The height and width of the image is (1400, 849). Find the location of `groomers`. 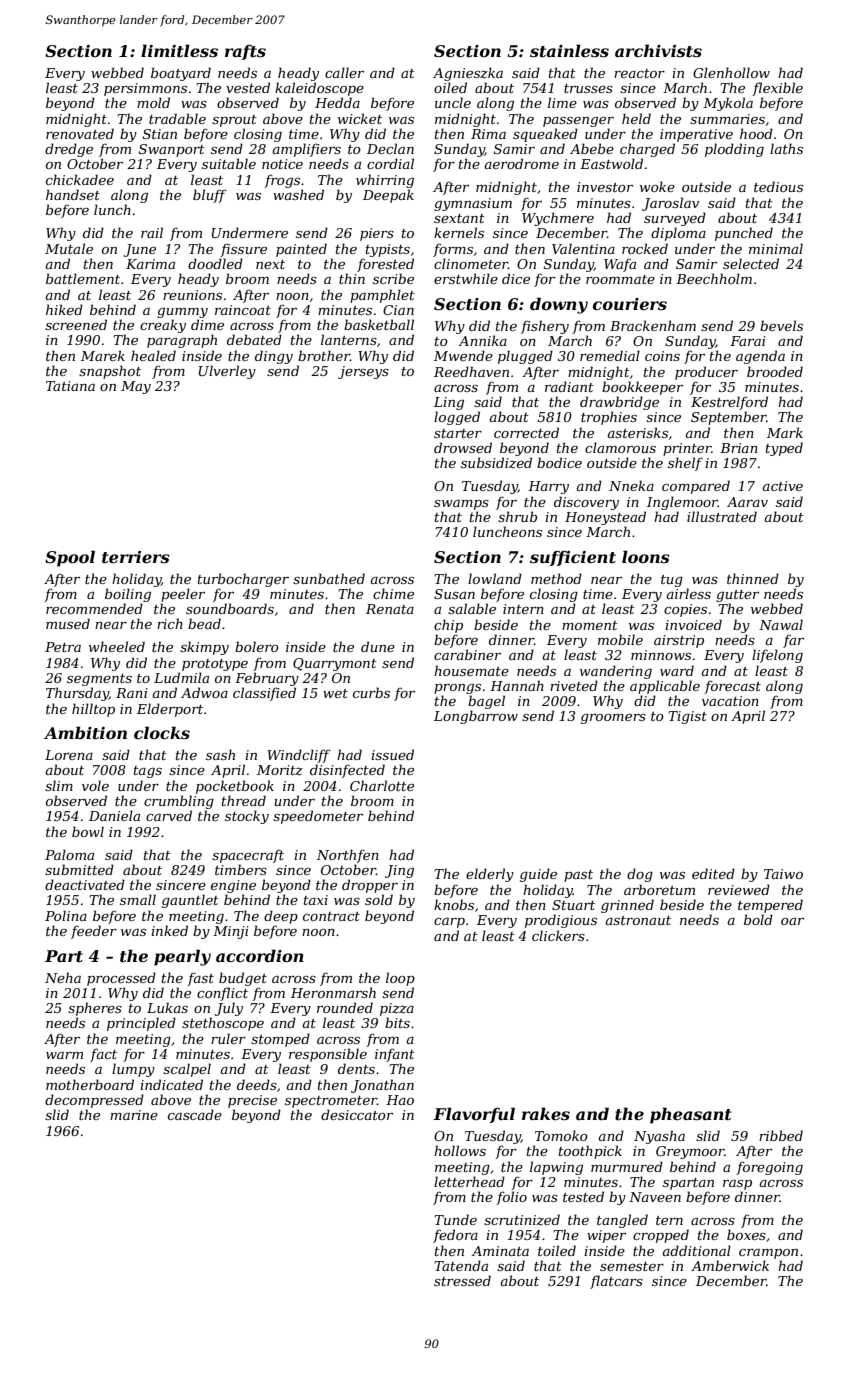

groomers is located at coordinates (613, 719).
